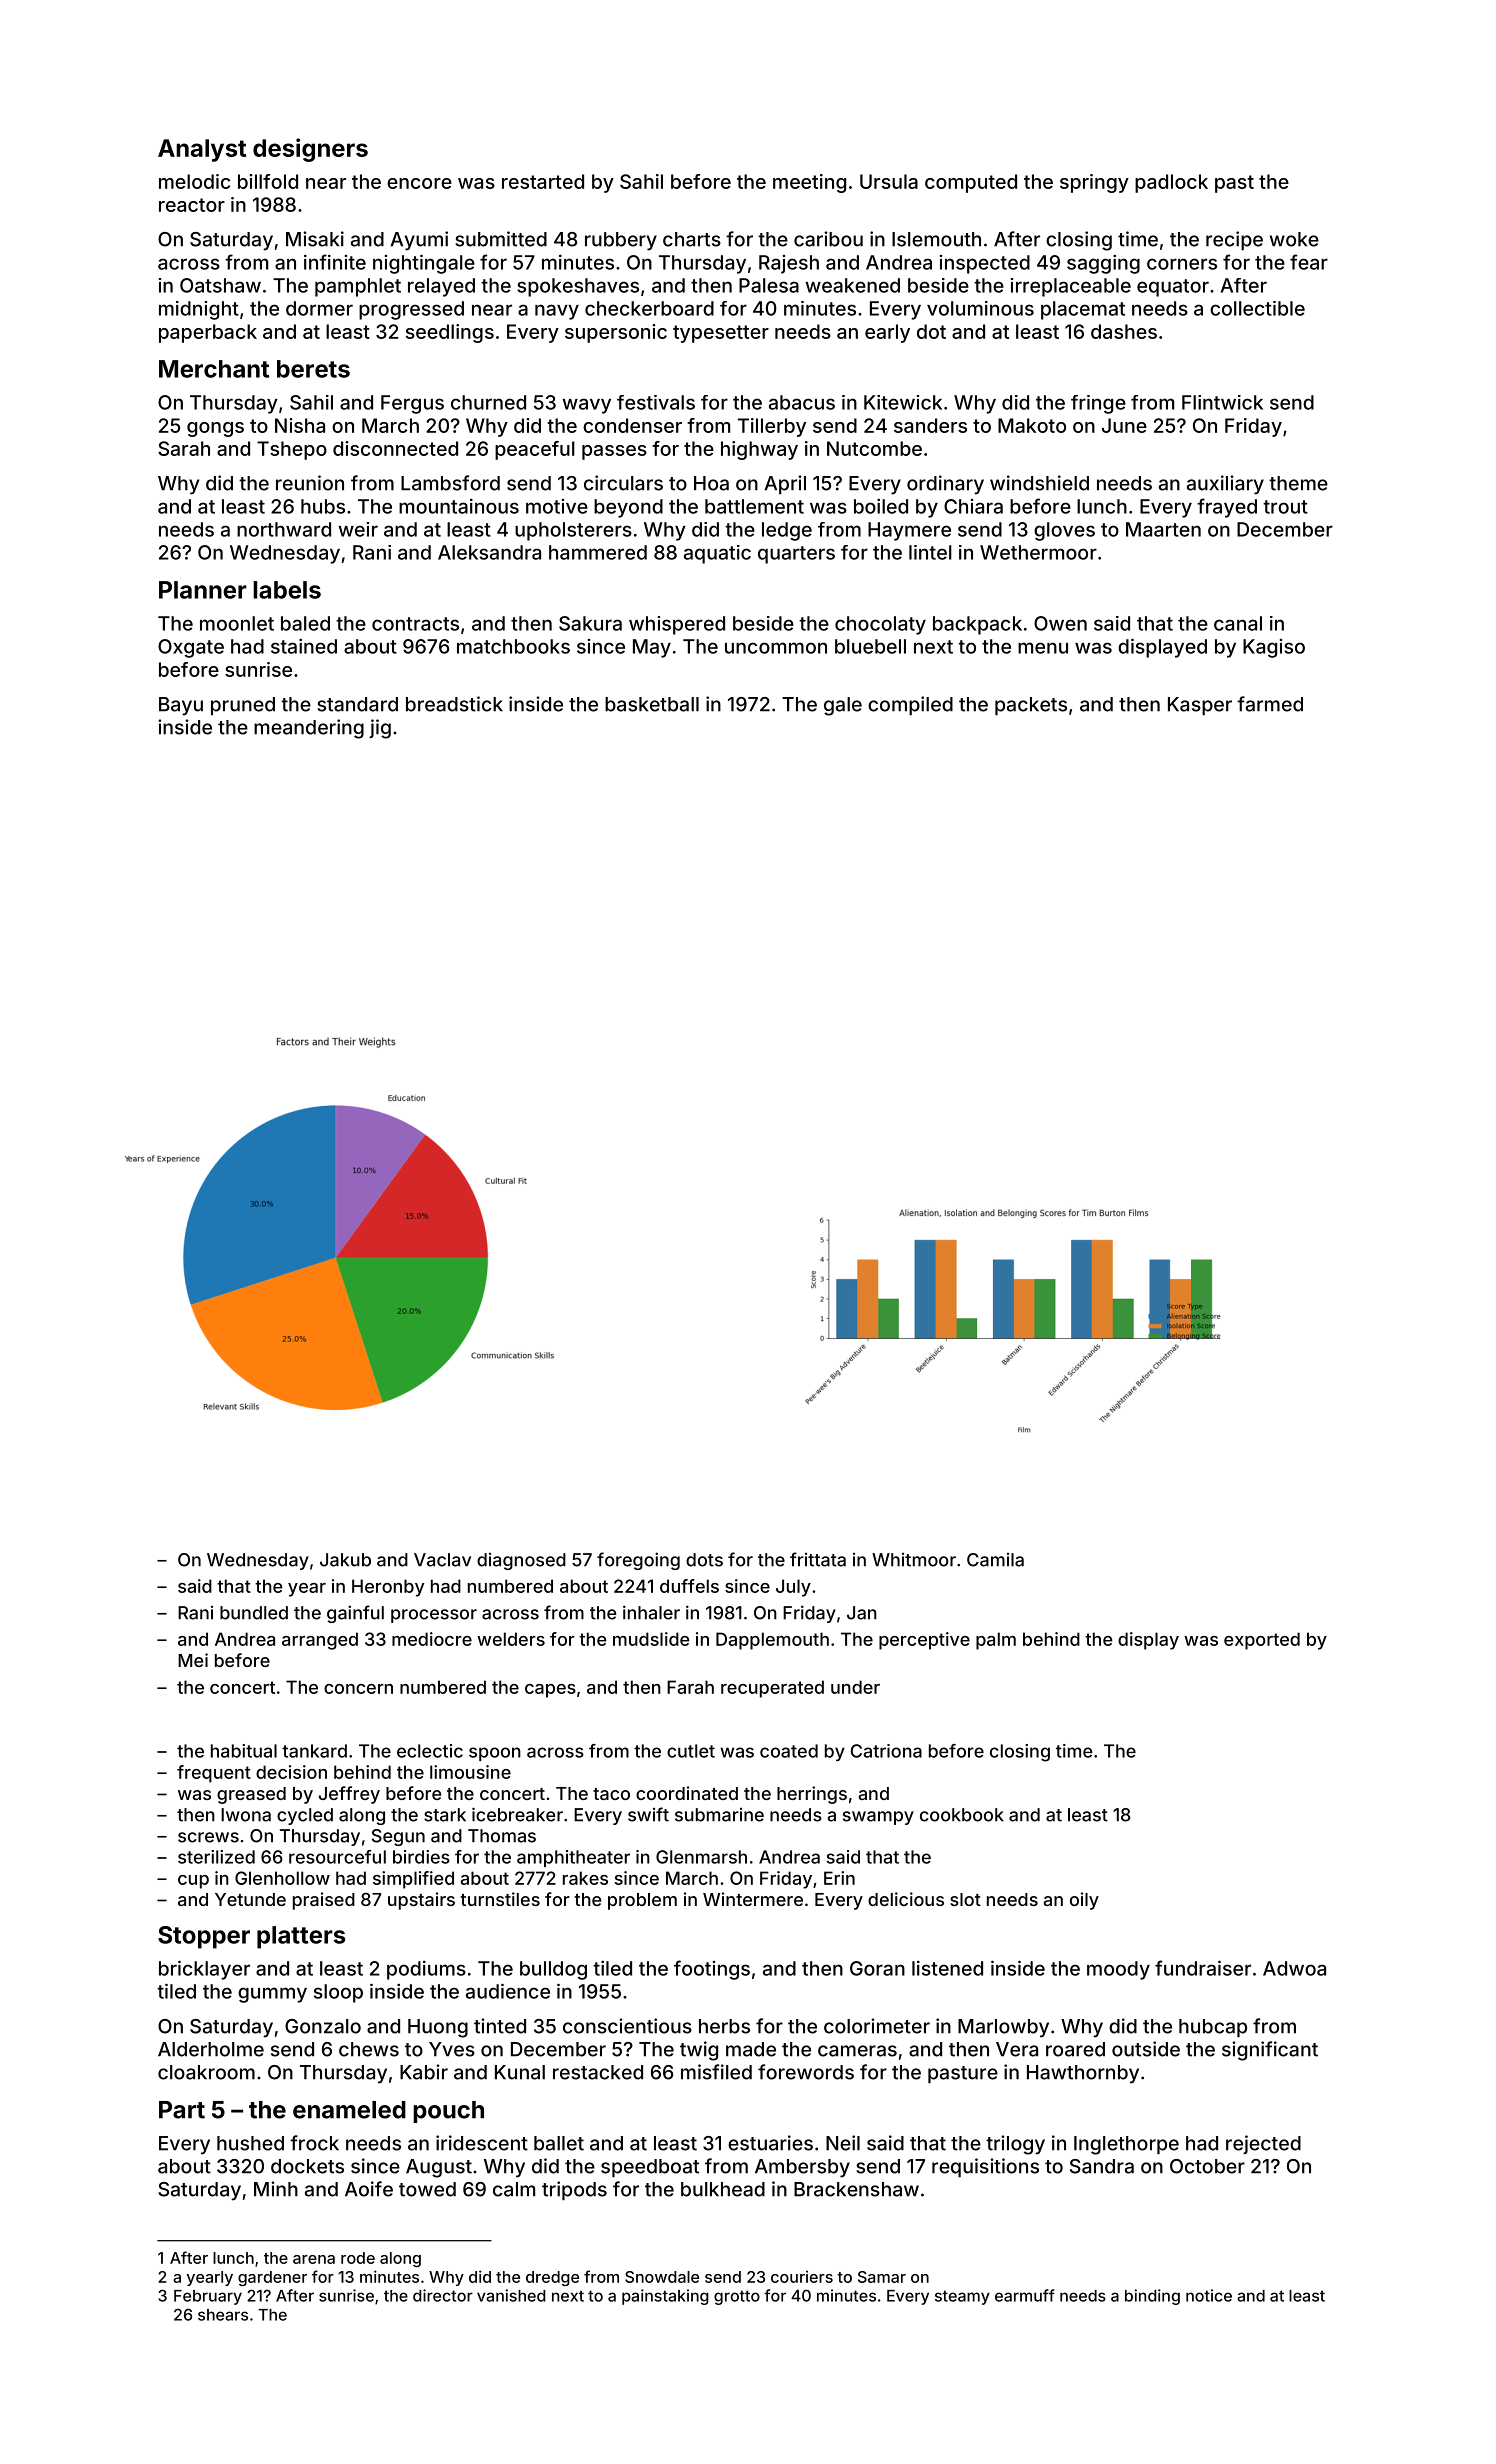  What do you see at coordinates (1209, 2295) in the screenshot?
I see `notice` at bounding box center [1209, 2295].
